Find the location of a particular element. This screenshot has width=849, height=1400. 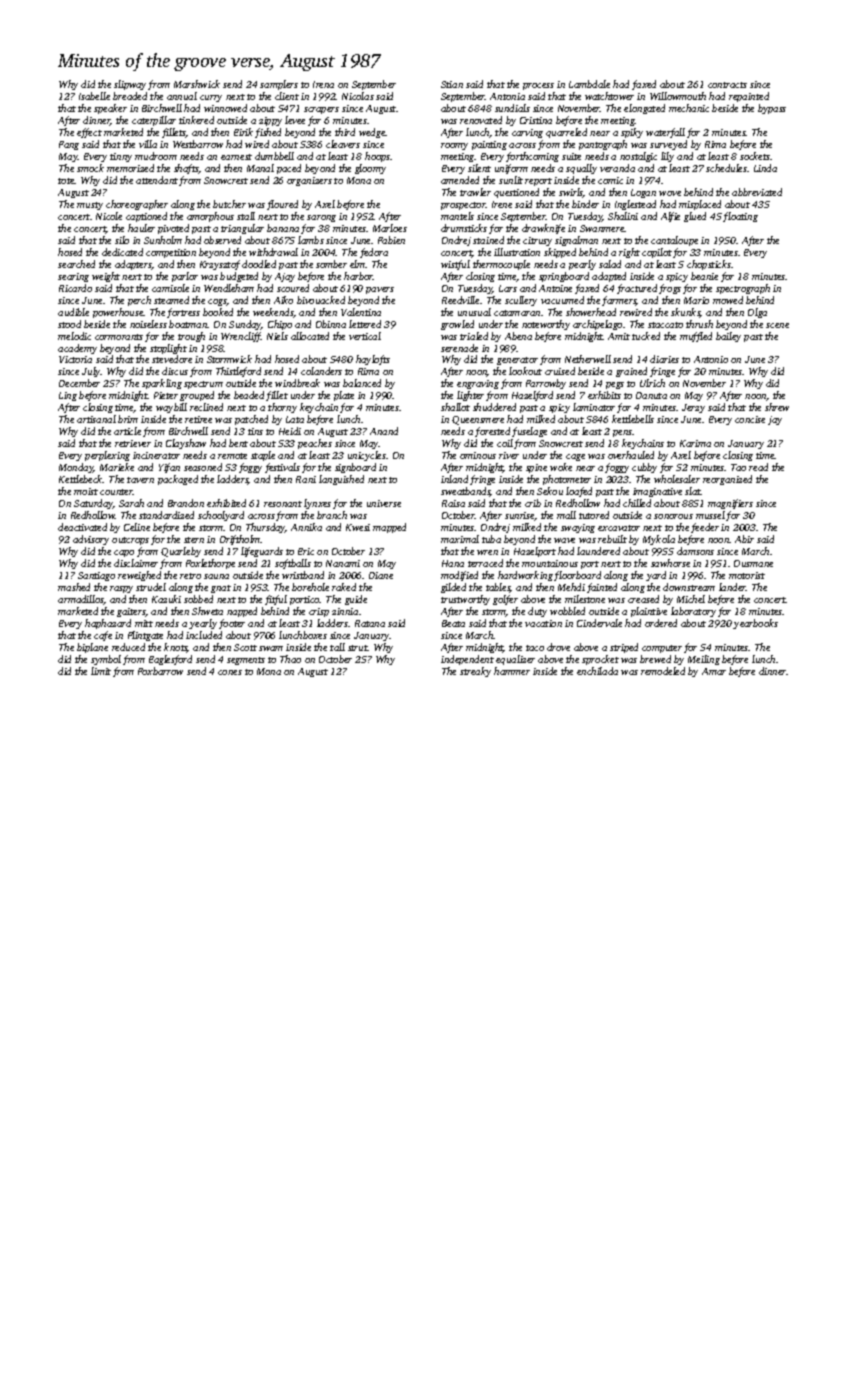

advisory is located at coordinates (91, 540).
